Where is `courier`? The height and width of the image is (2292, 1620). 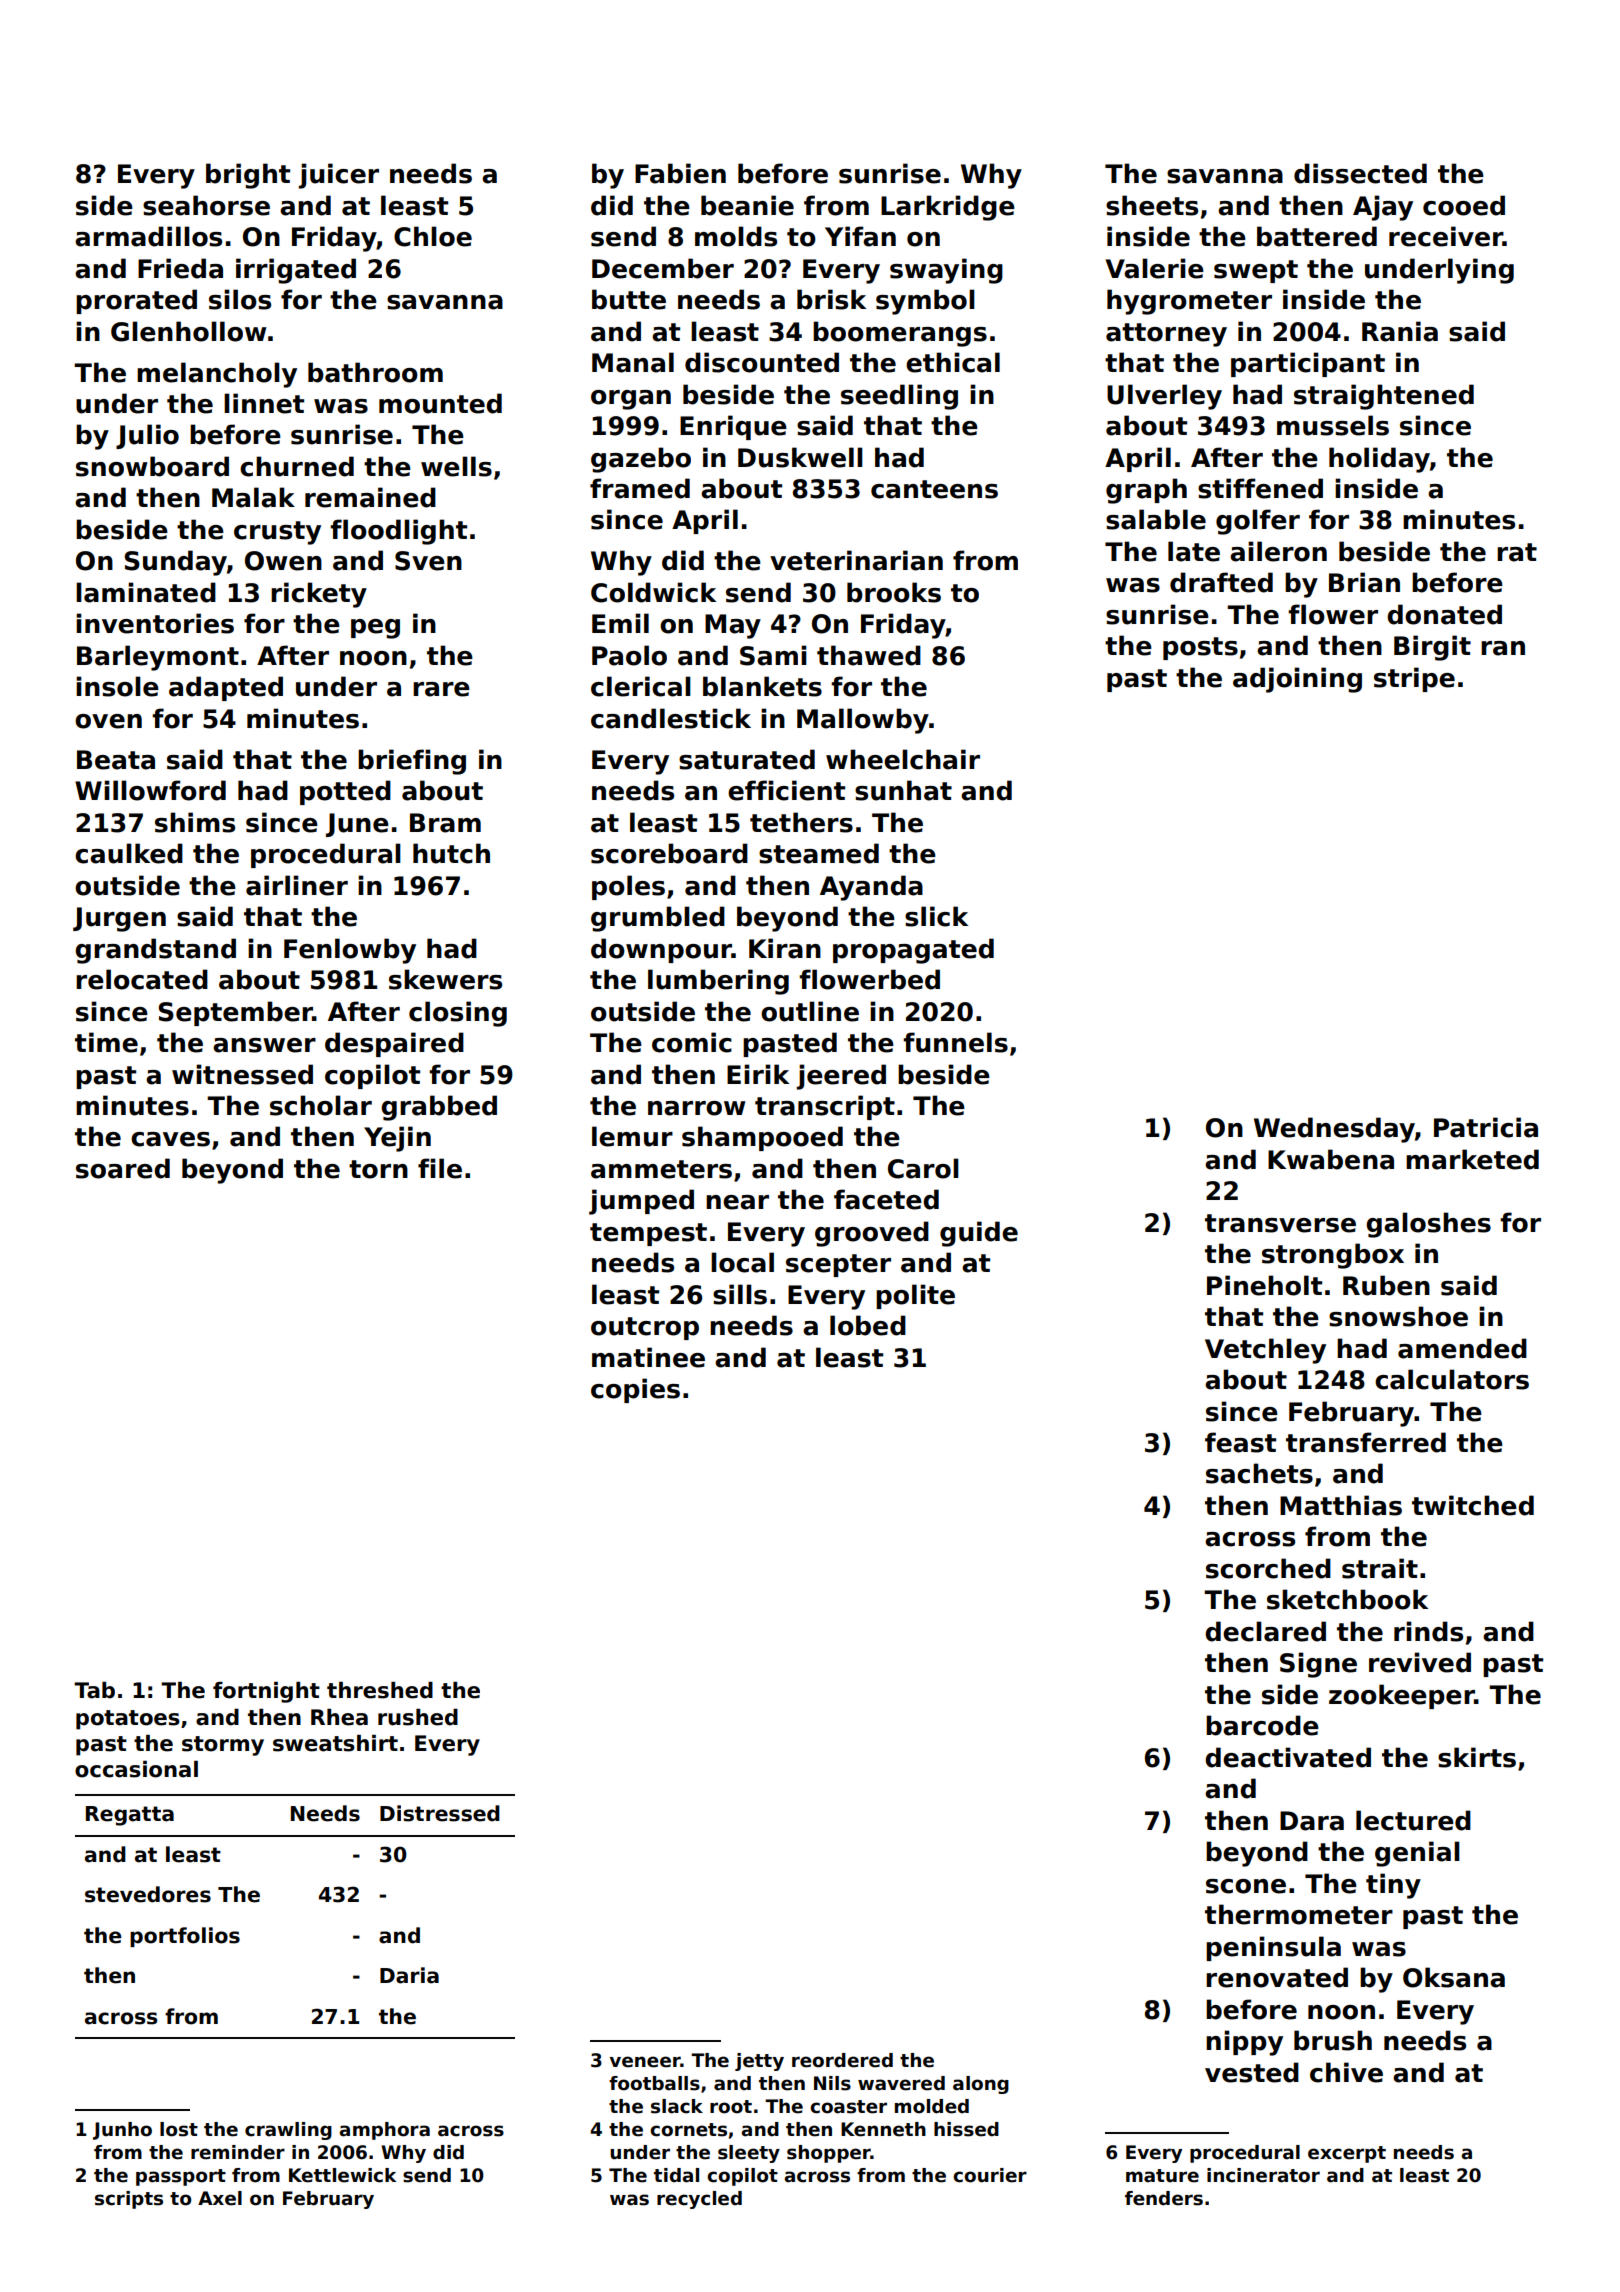
courier is located at coordinates (990, 2175).
